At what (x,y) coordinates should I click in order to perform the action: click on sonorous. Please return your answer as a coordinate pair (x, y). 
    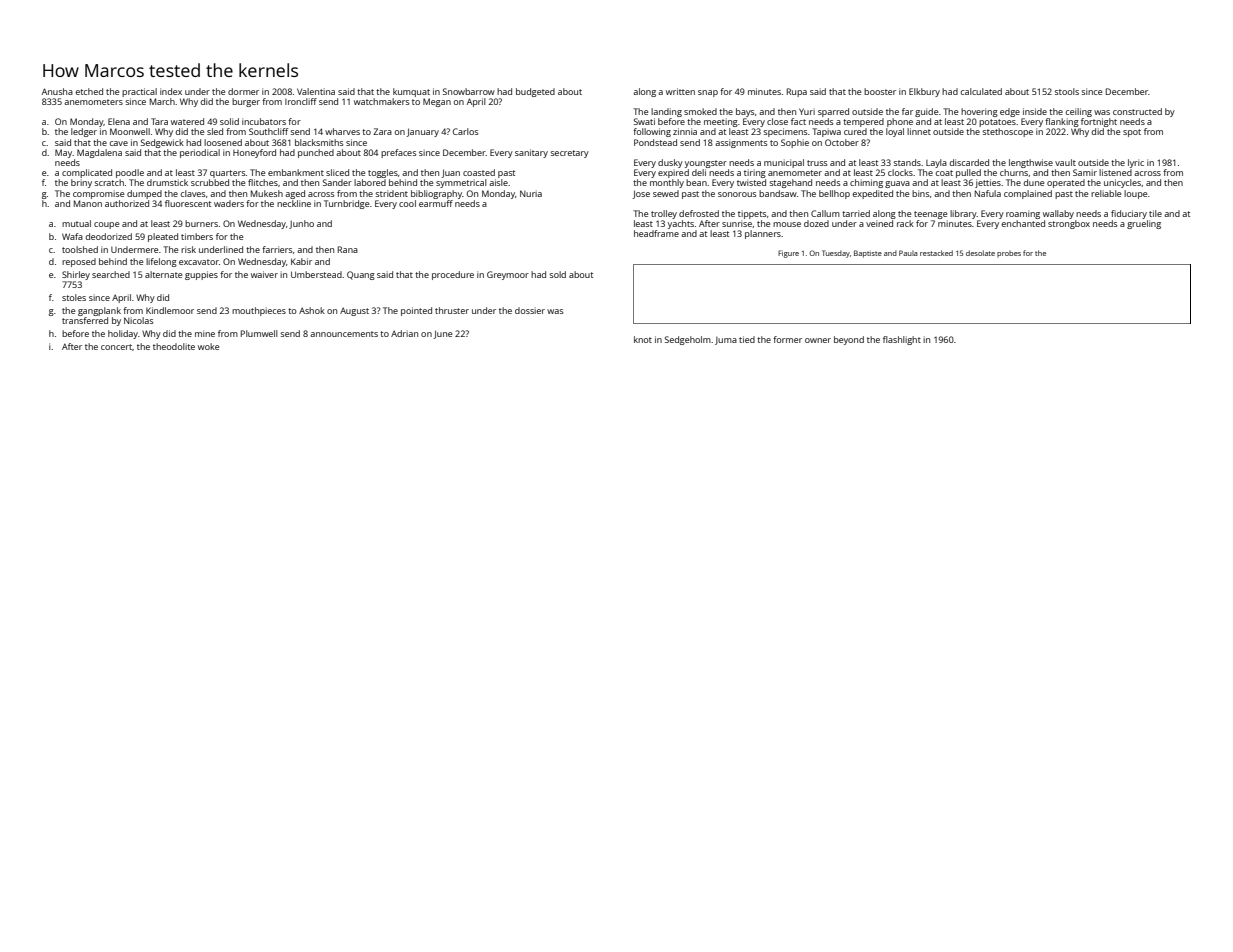
    Looking at the image, I should click on (737, 194).
